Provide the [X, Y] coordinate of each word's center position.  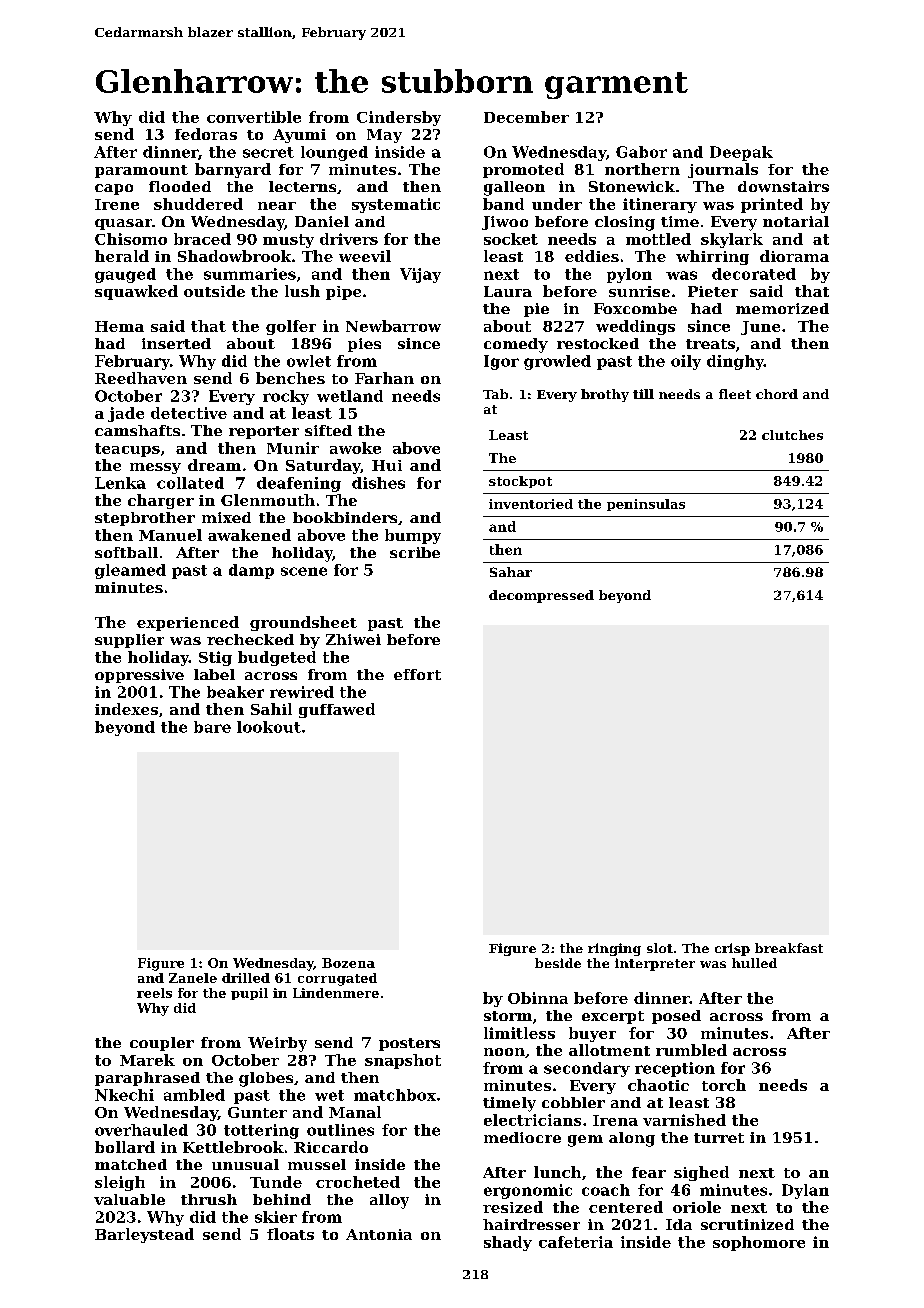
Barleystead [144, 1235]
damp [251, 571]
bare [212, 727]
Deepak [741, 153]
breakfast [789, 948]
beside [558, 963]
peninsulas [646, 505]
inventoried [531, 504]
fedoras [206, 134]
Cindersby [399, 118]
